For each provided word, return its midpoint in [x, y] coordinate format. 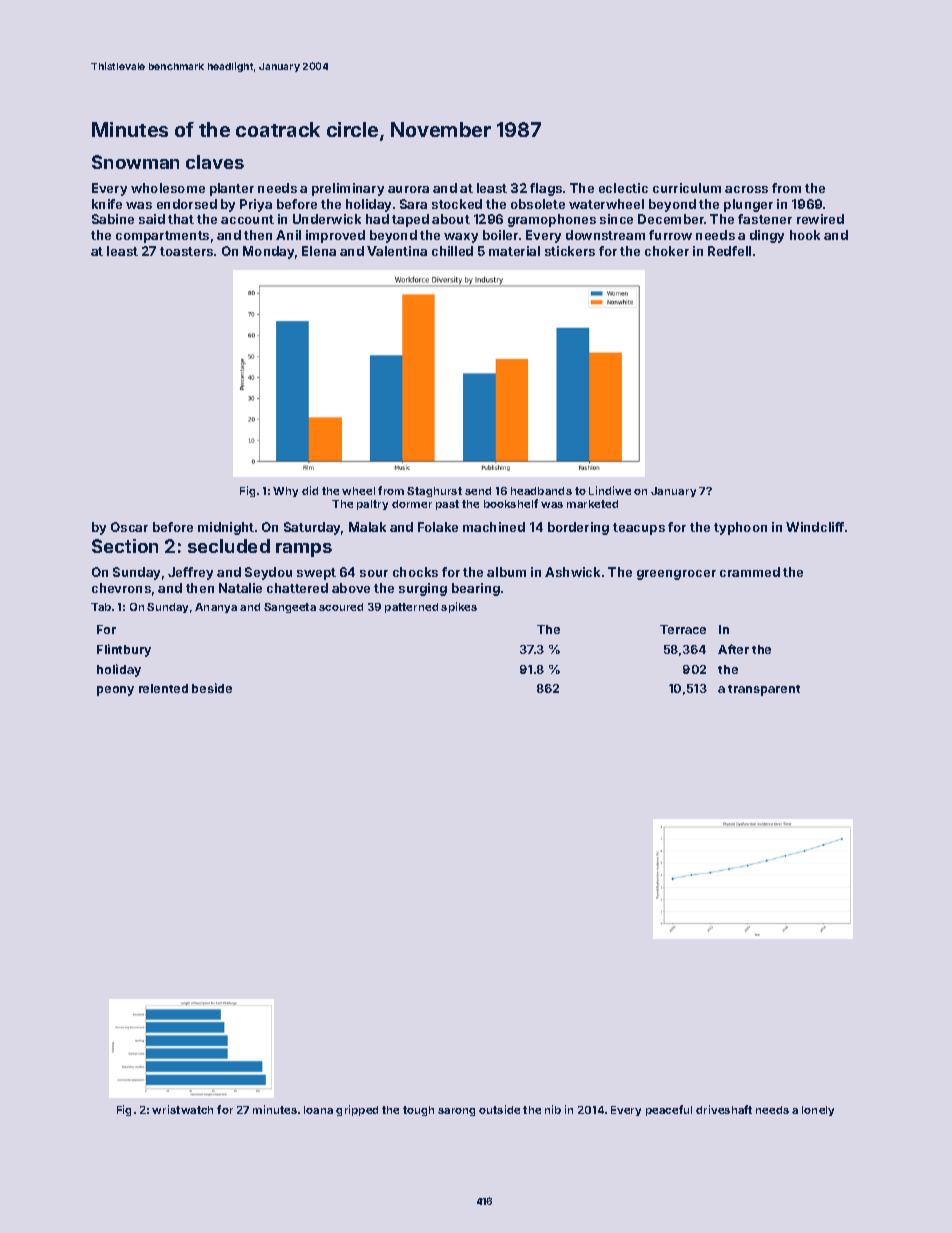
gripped [357, 1110]
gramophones [552, 220]
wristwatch [182, 1109]
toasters [186, 251]
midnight [226, 528]
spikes [459, 607]
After [733, 649]
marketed [592, 504]
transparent [764, 690]
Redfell [729, 251]
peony [115, 691]
